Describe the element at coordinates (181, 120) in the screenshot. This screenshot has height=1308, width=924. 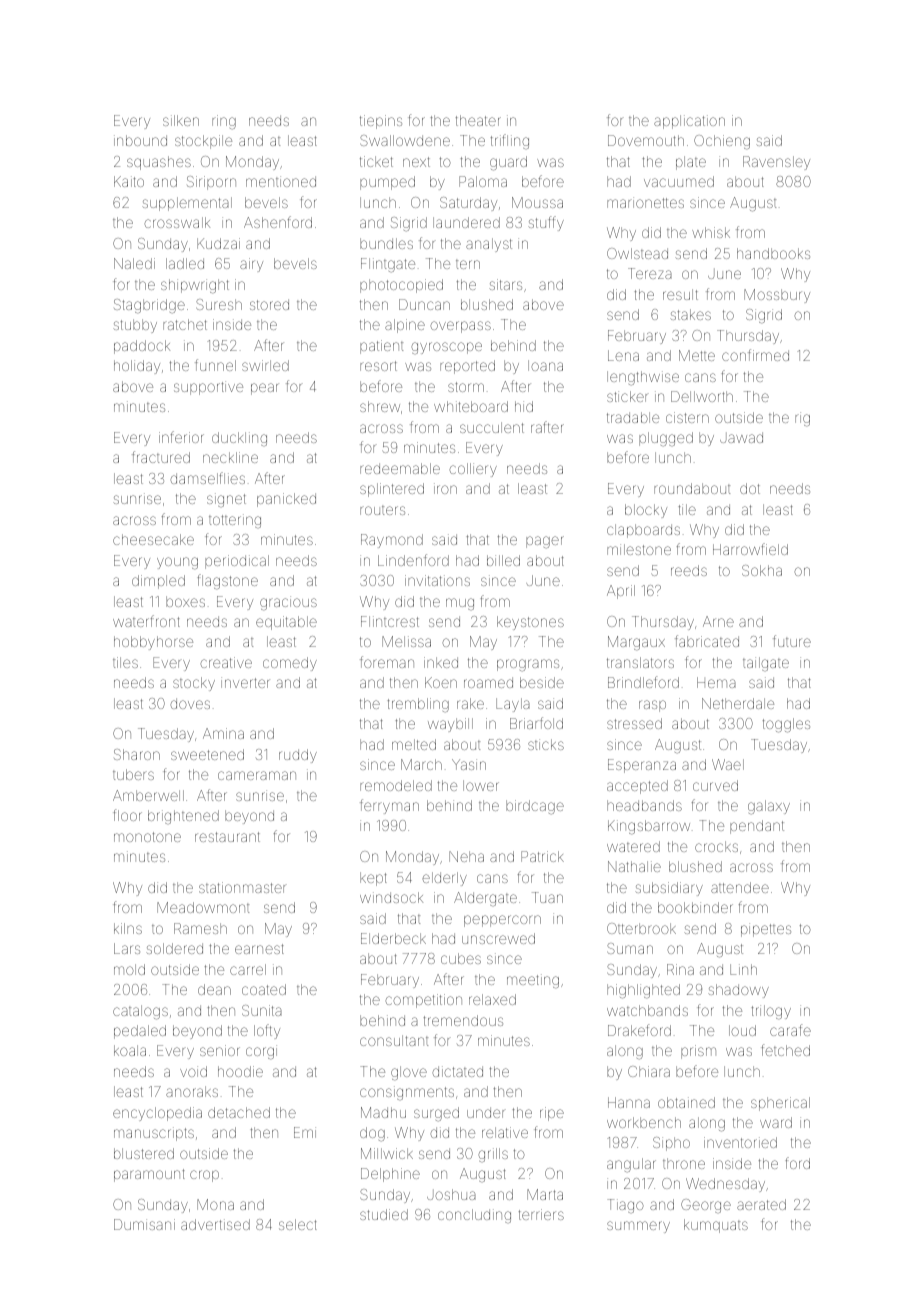
I see `silken` at that location.
